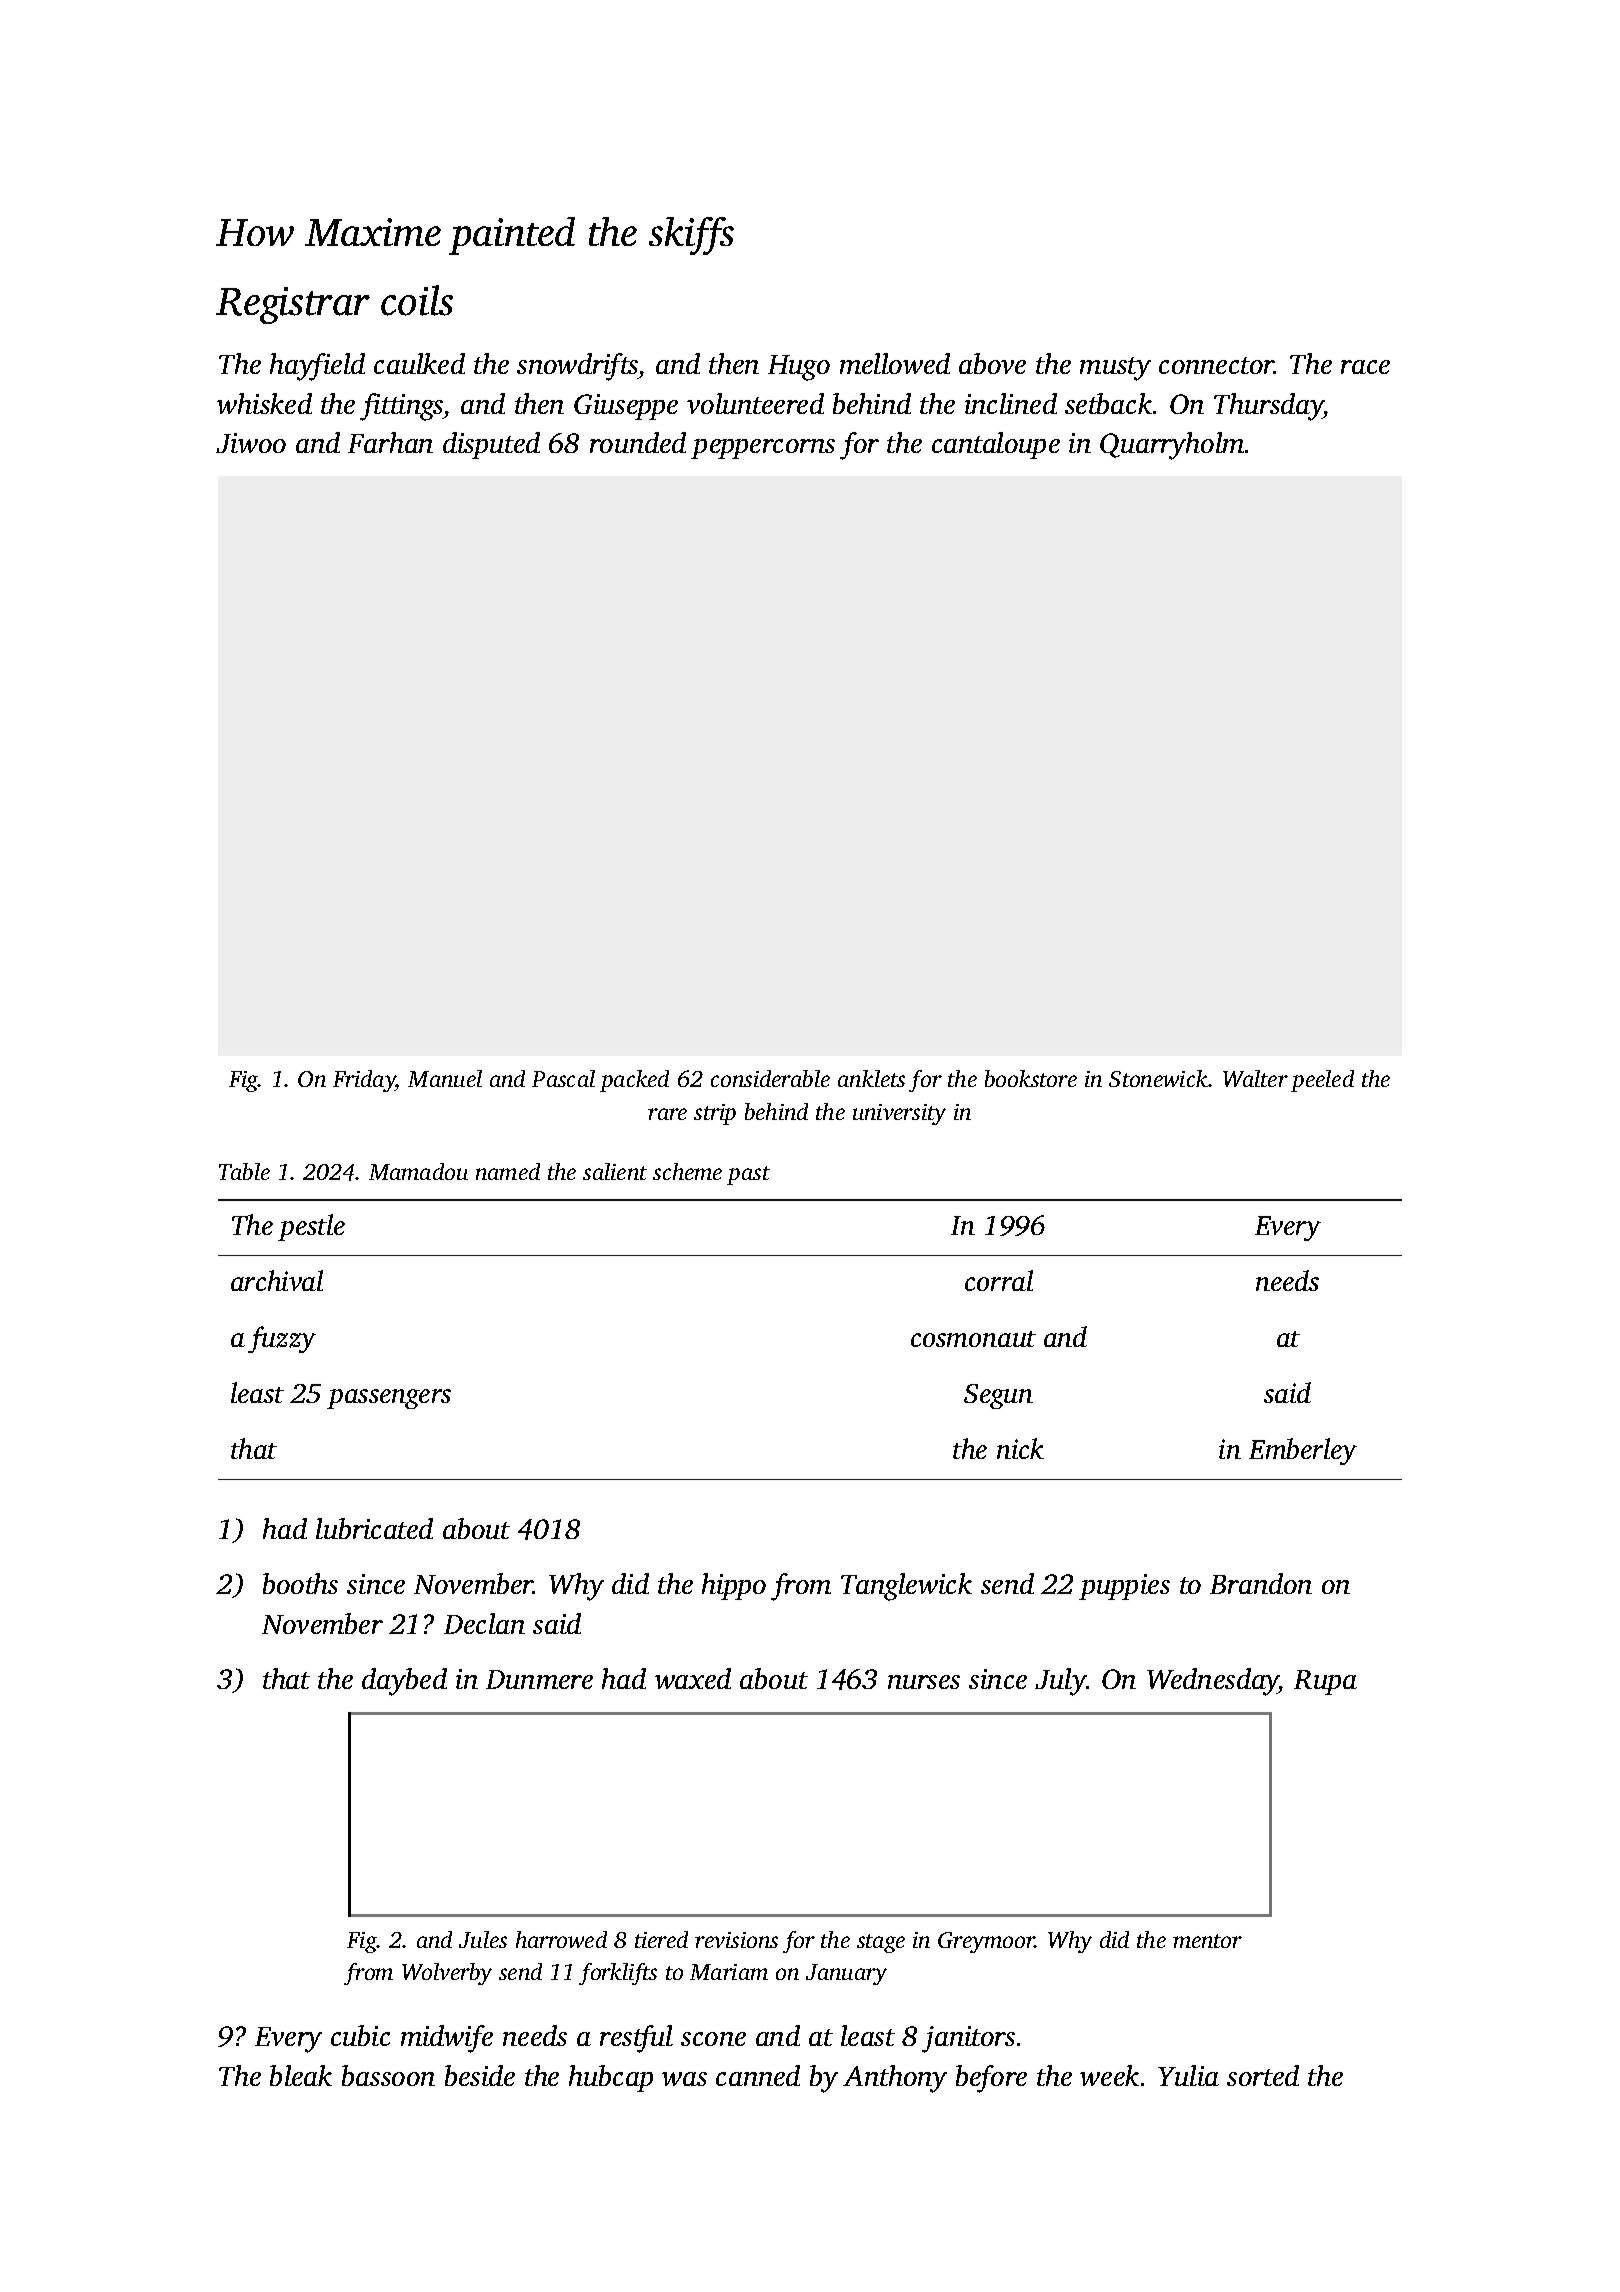 The height and width of the screenshot is (2292, 1620). What do you see at coordinates (1255, 1078) in the screenshot?
I see `Walter` at bounding box center [1255, 1078].
